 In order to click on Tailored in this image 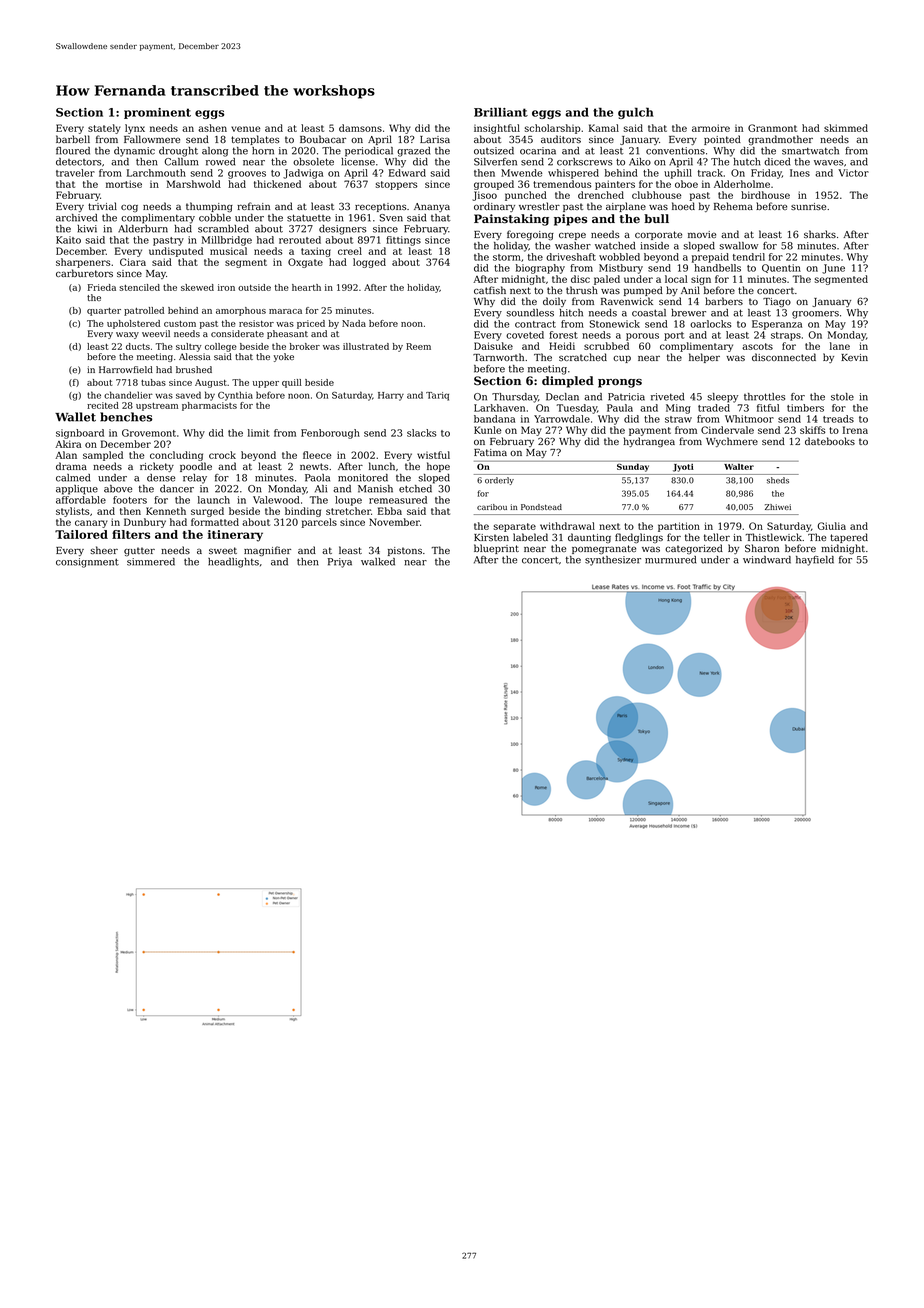, I will do `click(81, 534)`.
